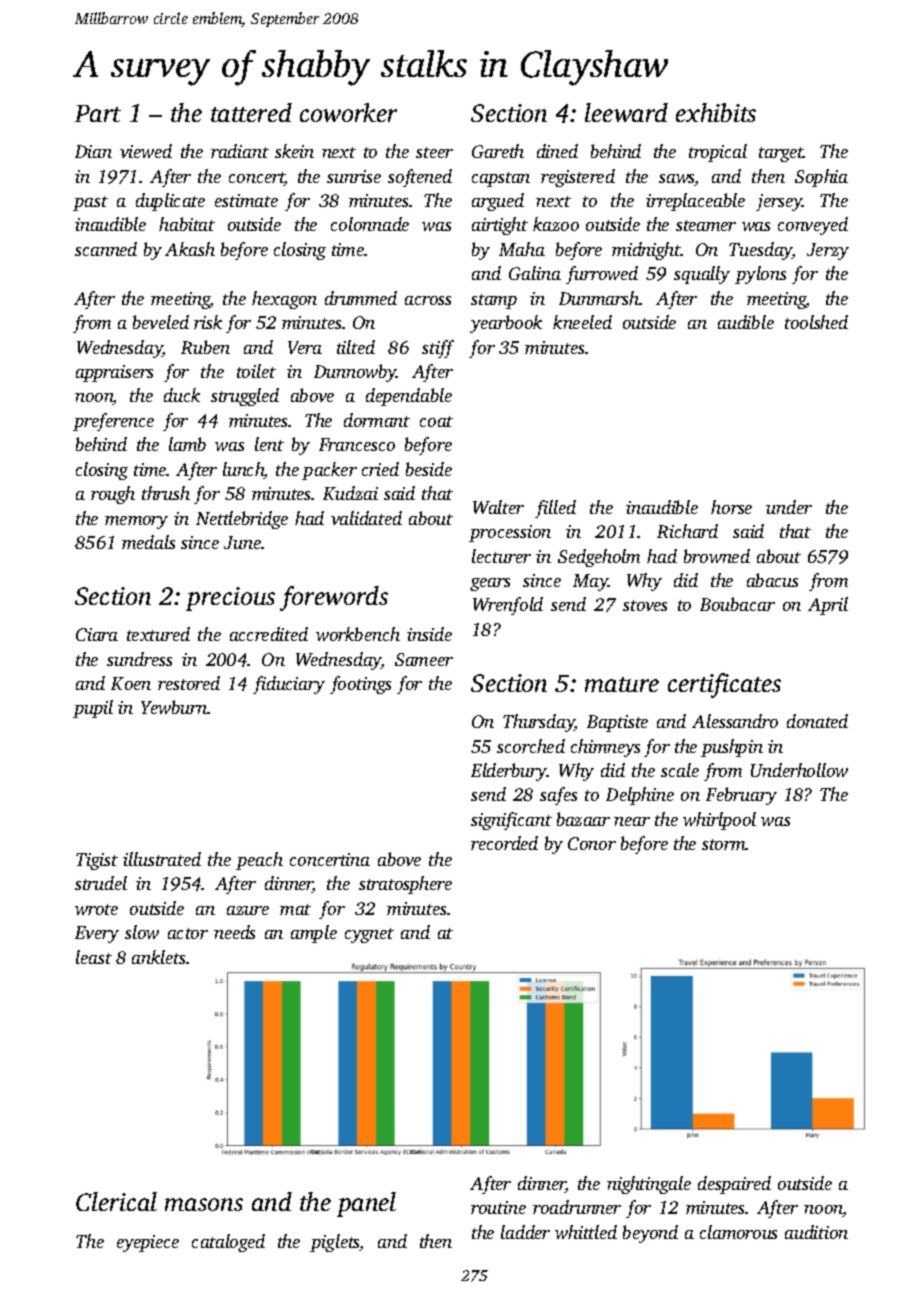 The width and height of the screenshot is (924, 1308). I want to click on pupil, so click(93, 709).
